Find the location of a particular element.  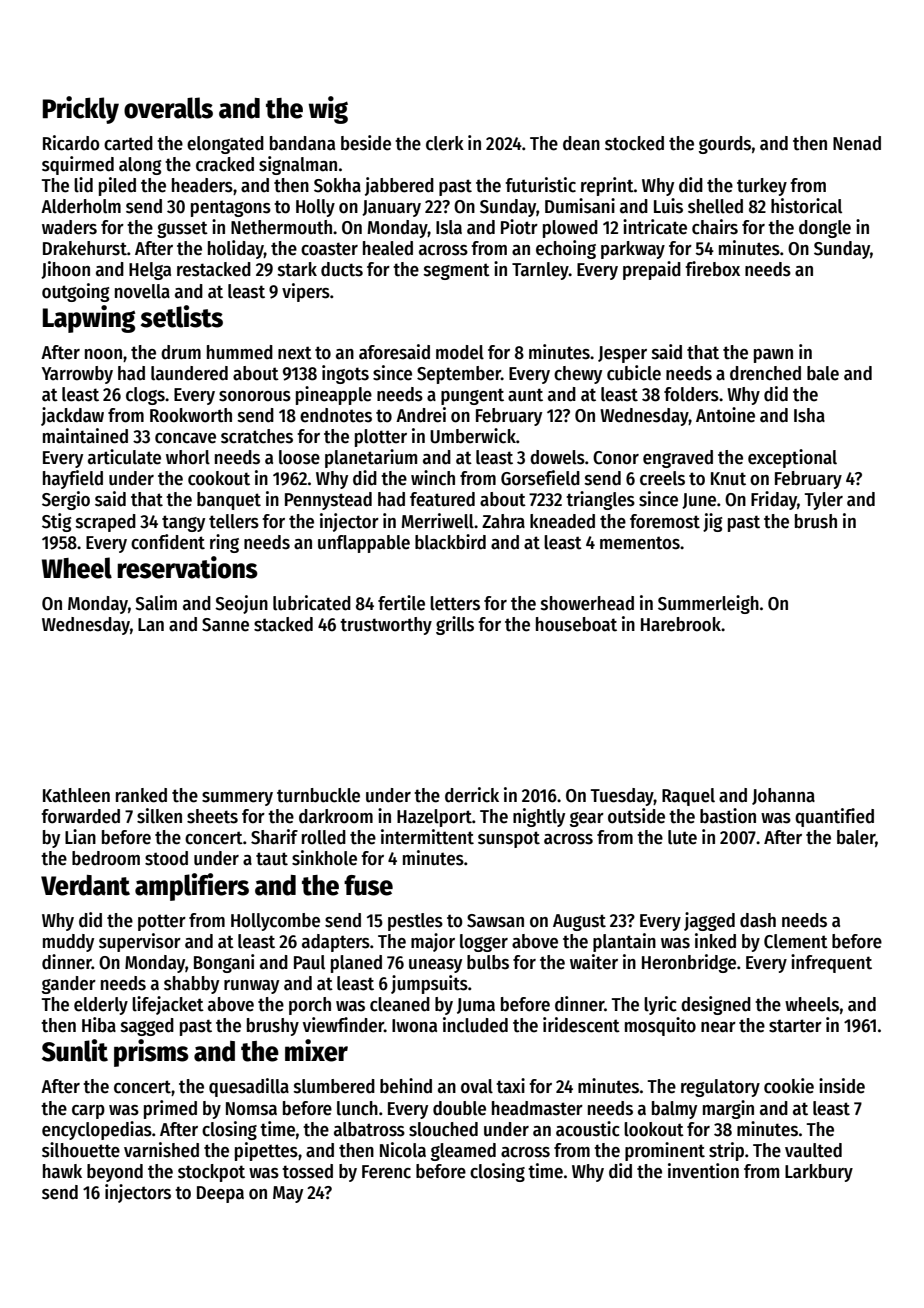

scratches is located at coordinates (257, 436).
